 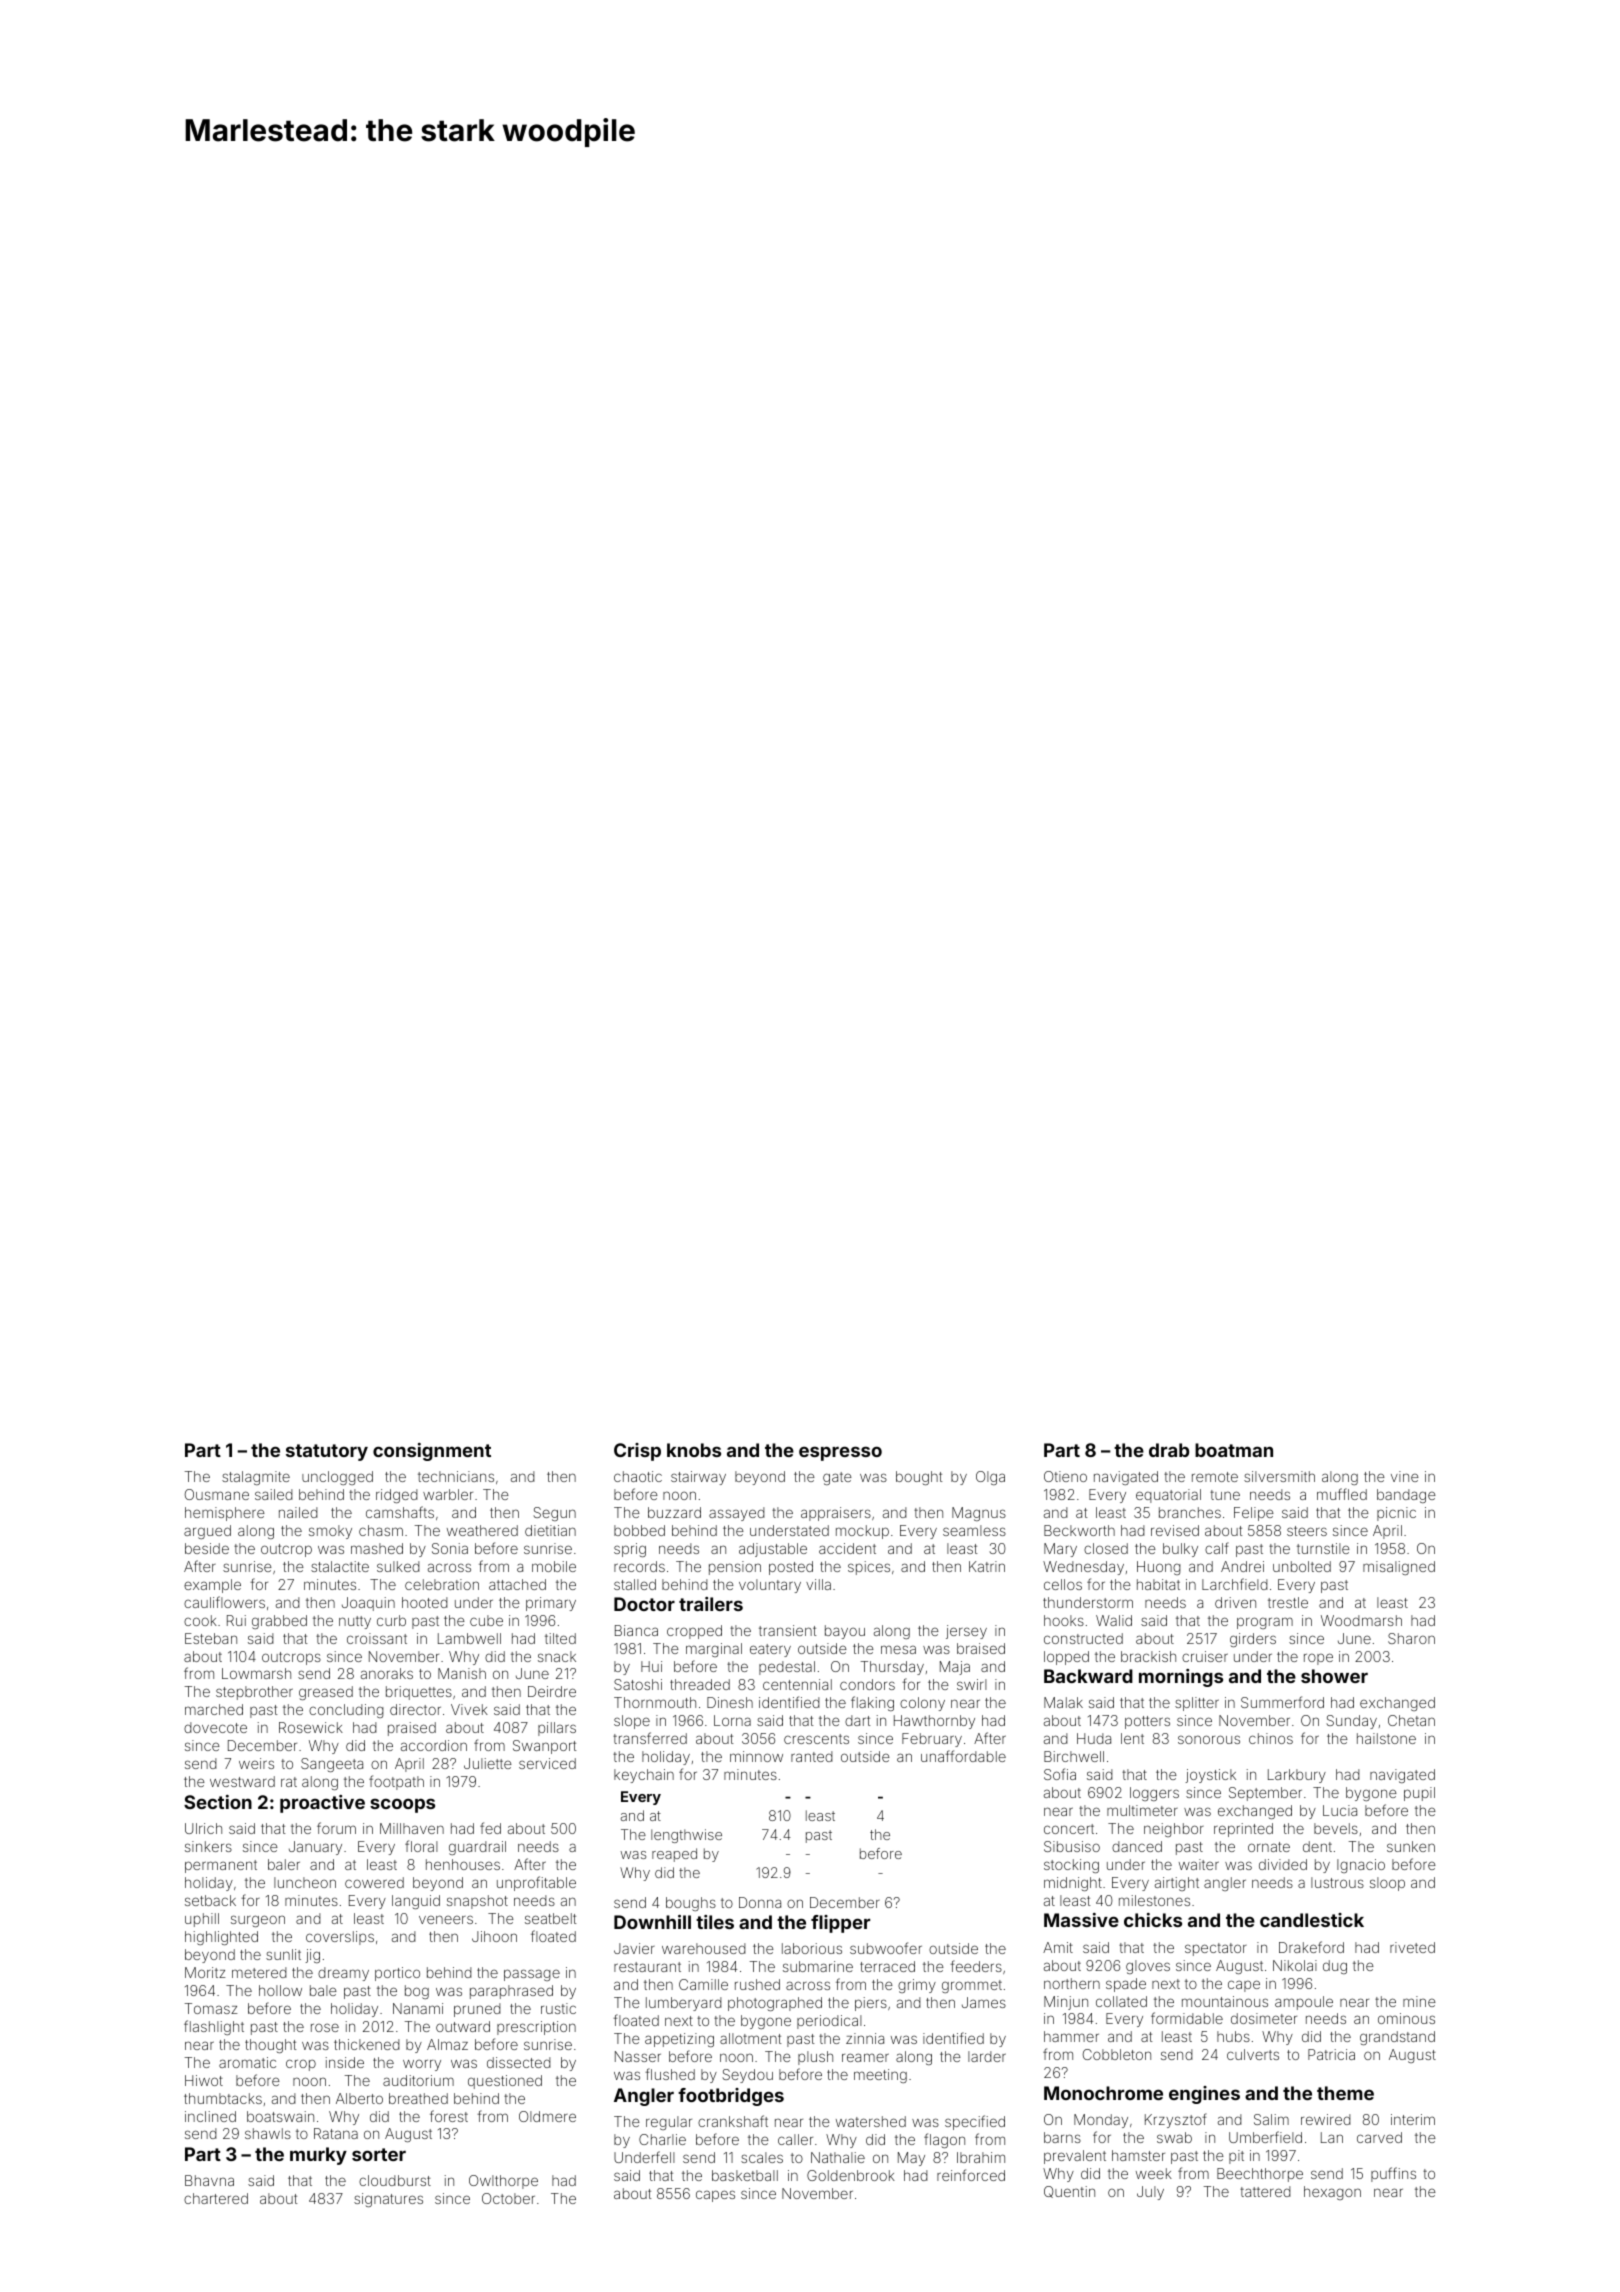 I want to click on jersey, so click(x=966, y=1632).
